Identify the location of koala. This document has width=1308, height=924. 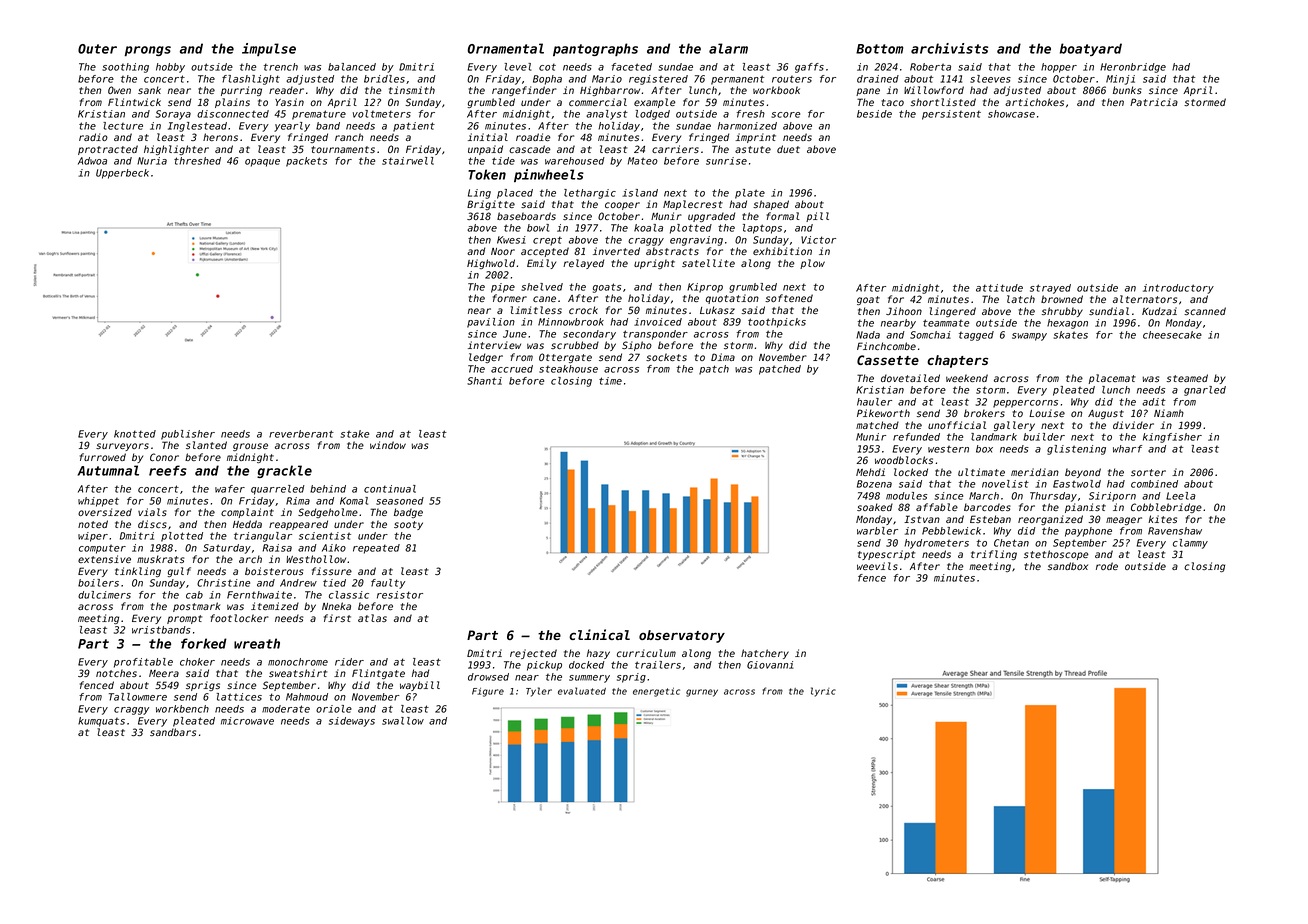
(648, 228).
